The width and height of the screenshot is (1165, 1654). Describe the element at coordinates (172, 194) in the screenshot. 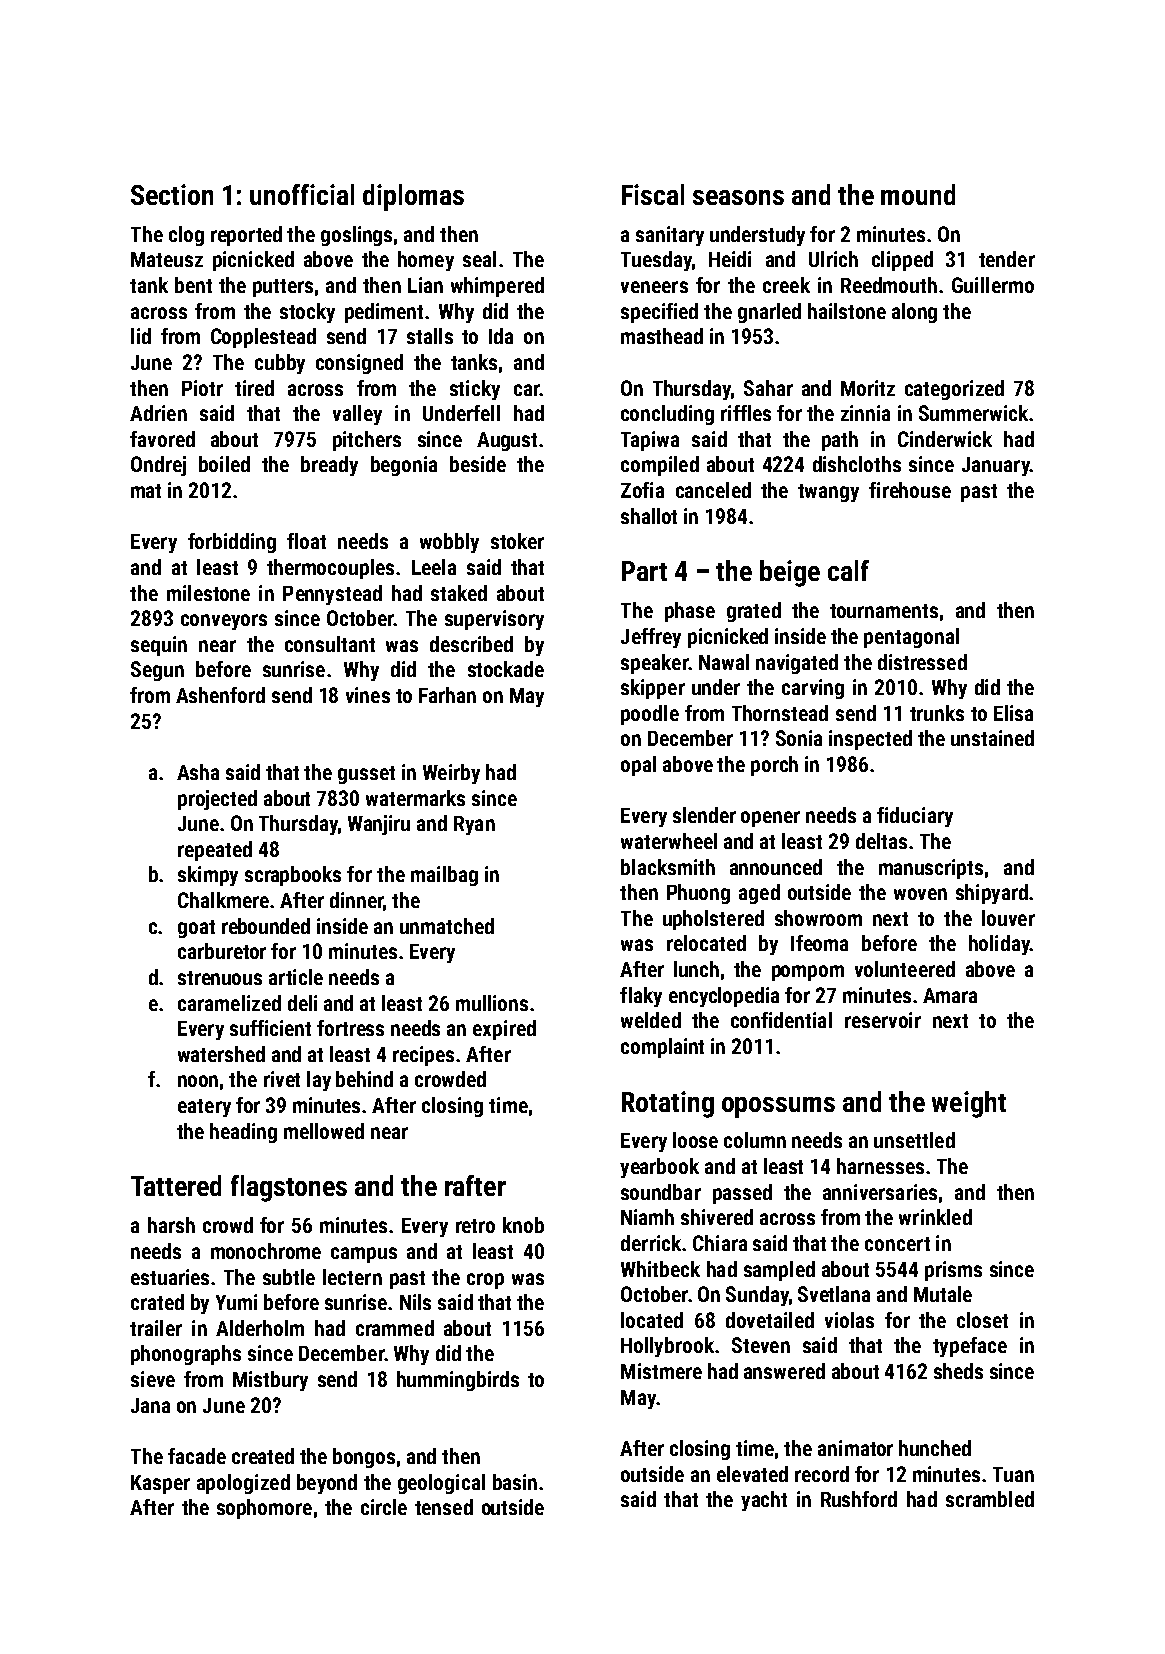

I see `Section` at that location.
